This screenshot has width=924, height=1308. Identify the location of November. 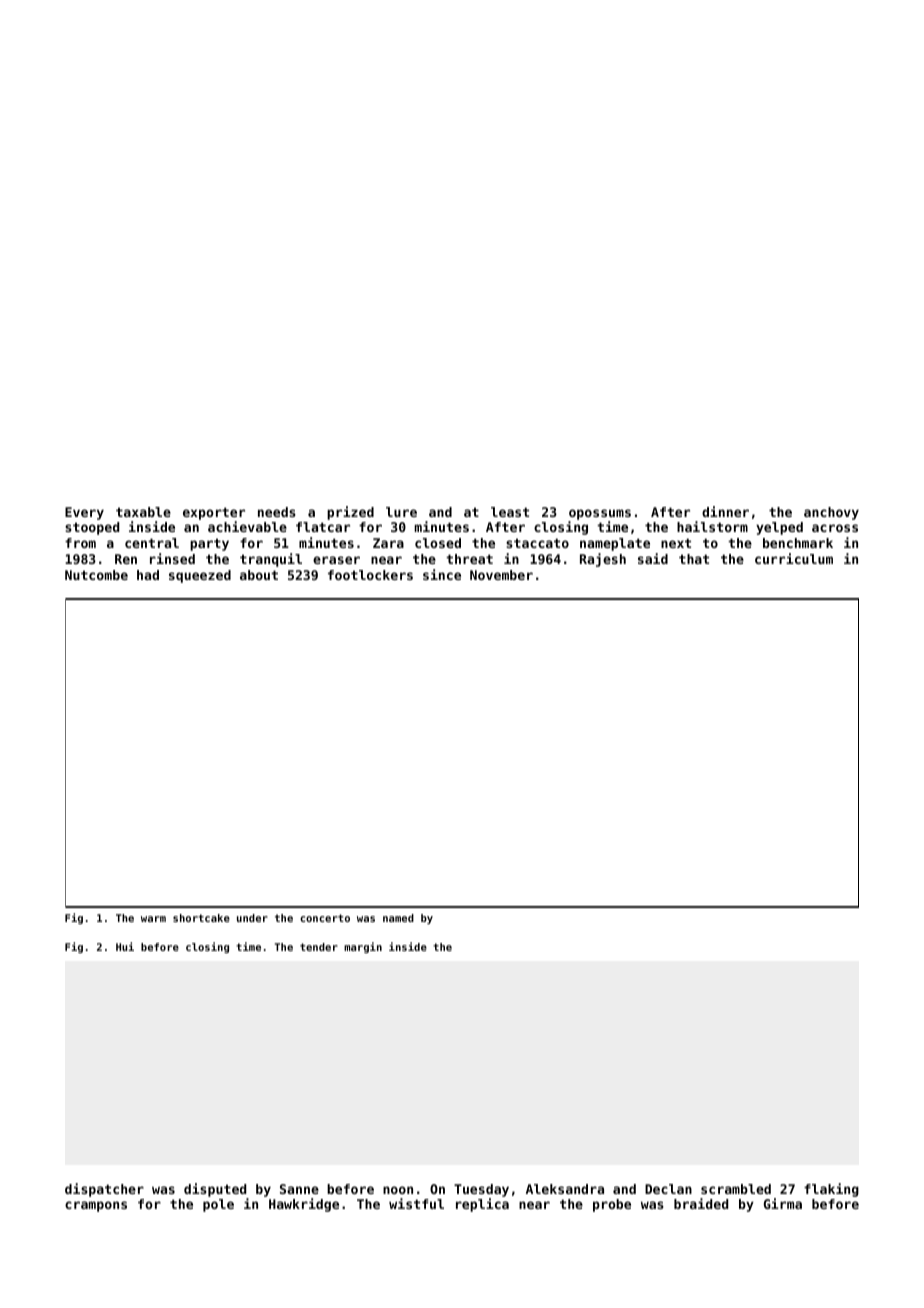
(501, 575).
